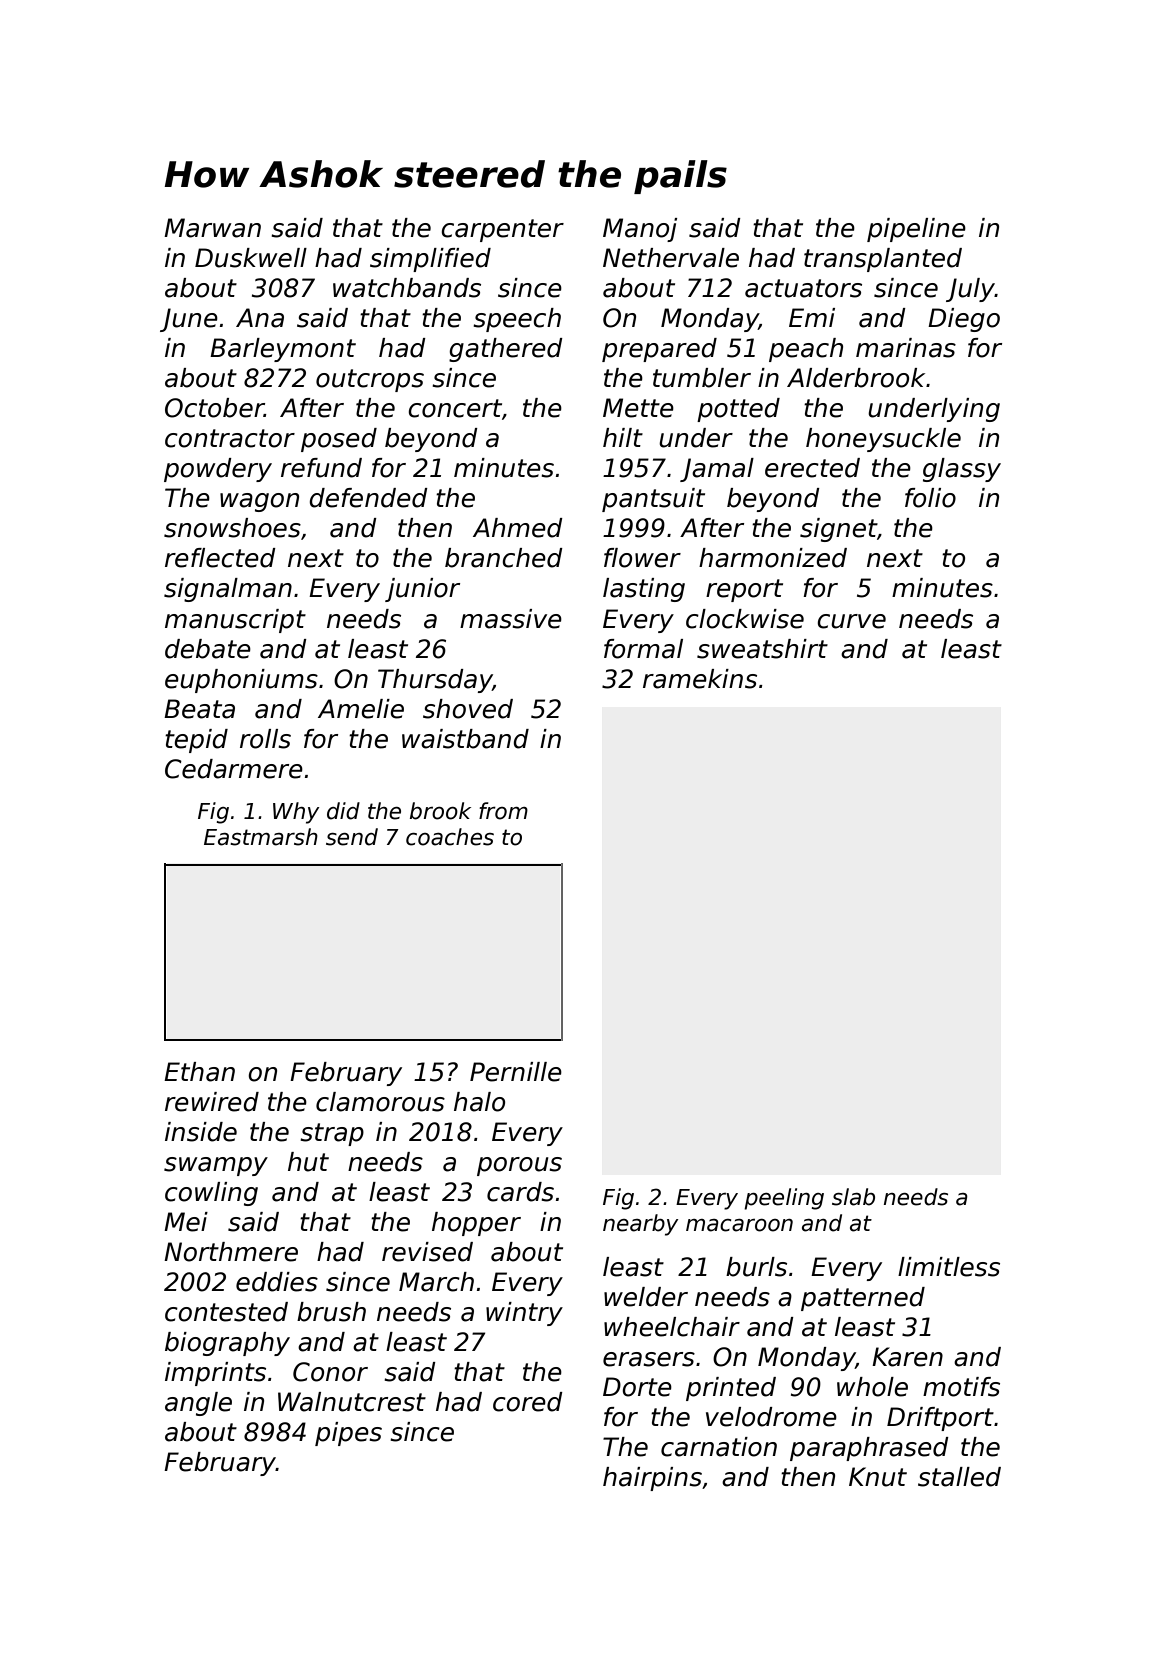 The image size is (1165, 1654). What do you see at coordinates (212, 228) in the screenshot?
I see `Marwan` at bounding box center [212, 228].
